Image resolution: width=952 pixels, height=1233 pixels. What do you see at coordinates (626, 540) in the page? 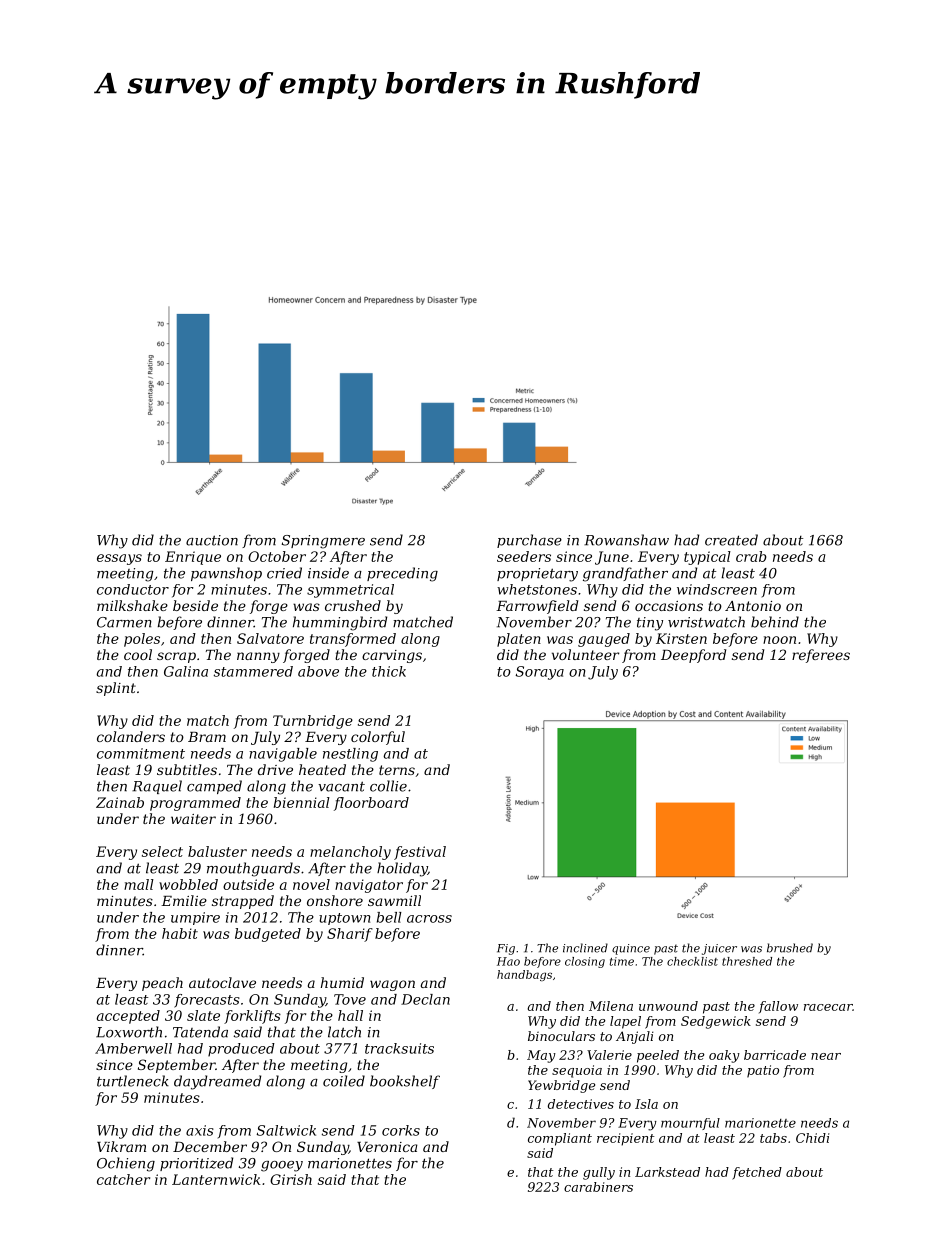
I see `Rowanshaw` at bounding box center [626, 540].
